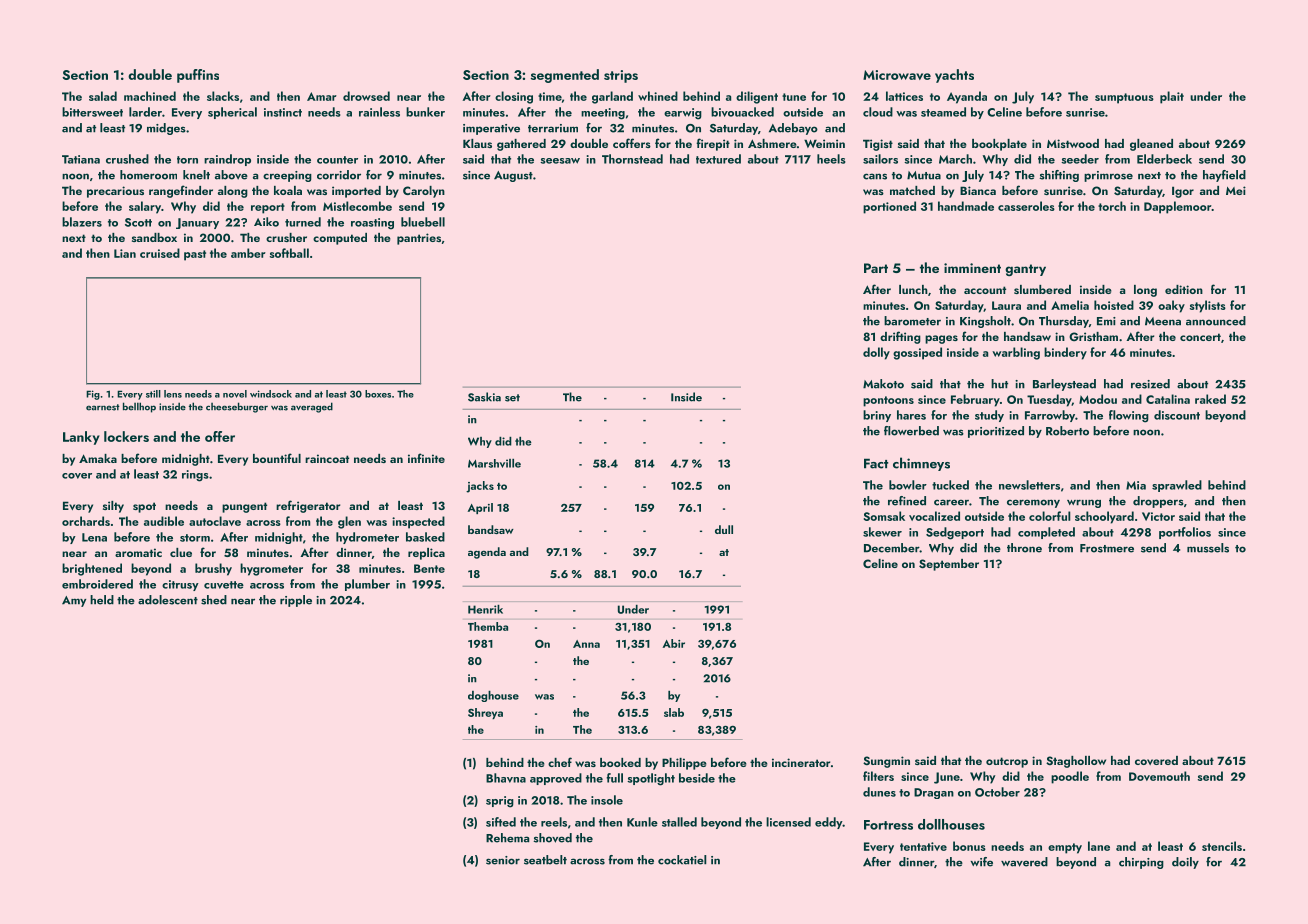  What do you see at coordinates (545, 860) in the screenshot?
I see `seatbelt` at bounding box center [545, 860].
